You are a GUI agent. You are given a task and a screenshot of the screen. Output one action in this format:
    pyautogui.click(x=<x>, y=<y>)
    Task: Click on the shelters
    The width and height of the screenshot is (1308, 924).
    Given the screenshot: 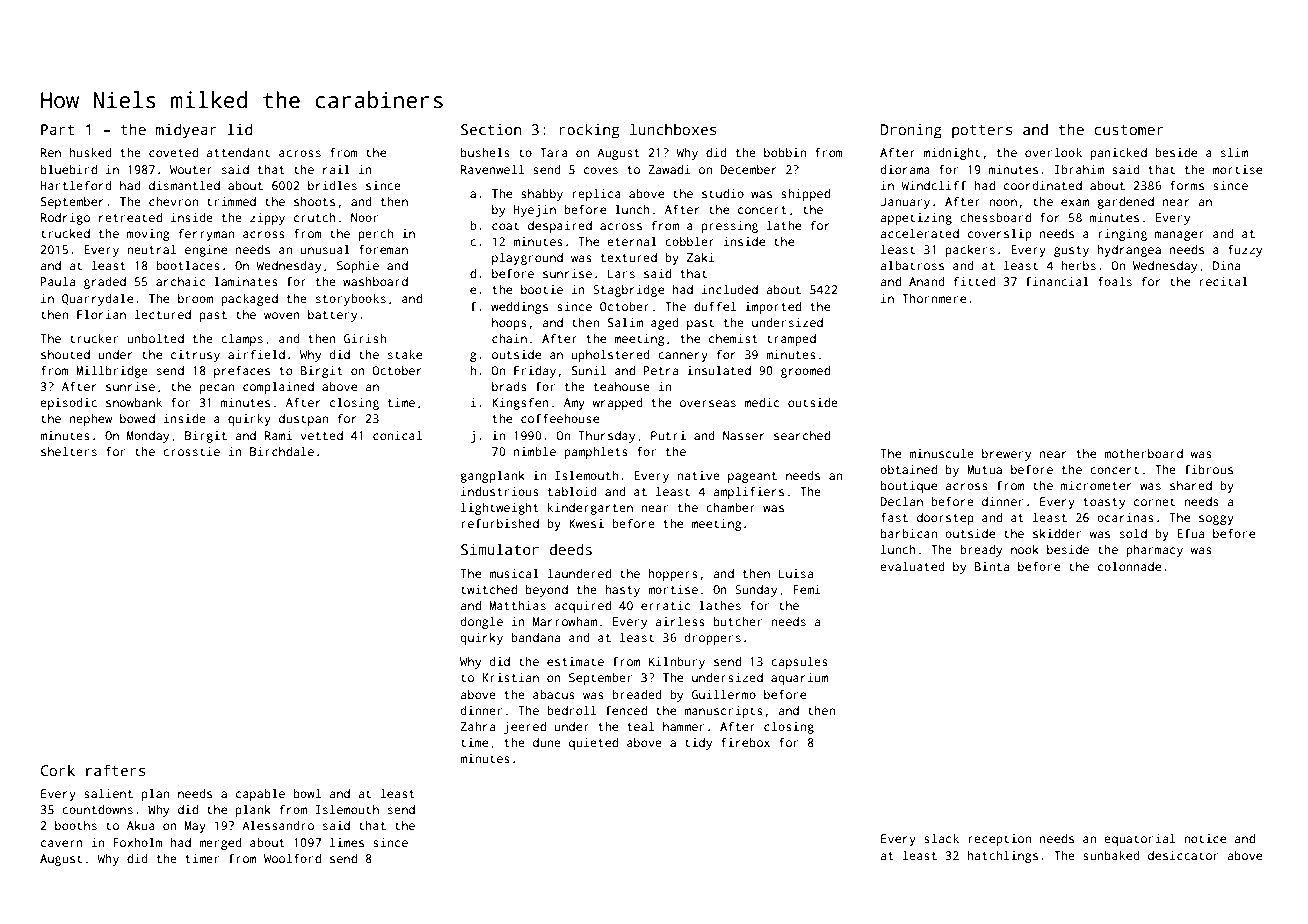 What is the action you would take?
    pyautogui.click(x=69, y=451)
